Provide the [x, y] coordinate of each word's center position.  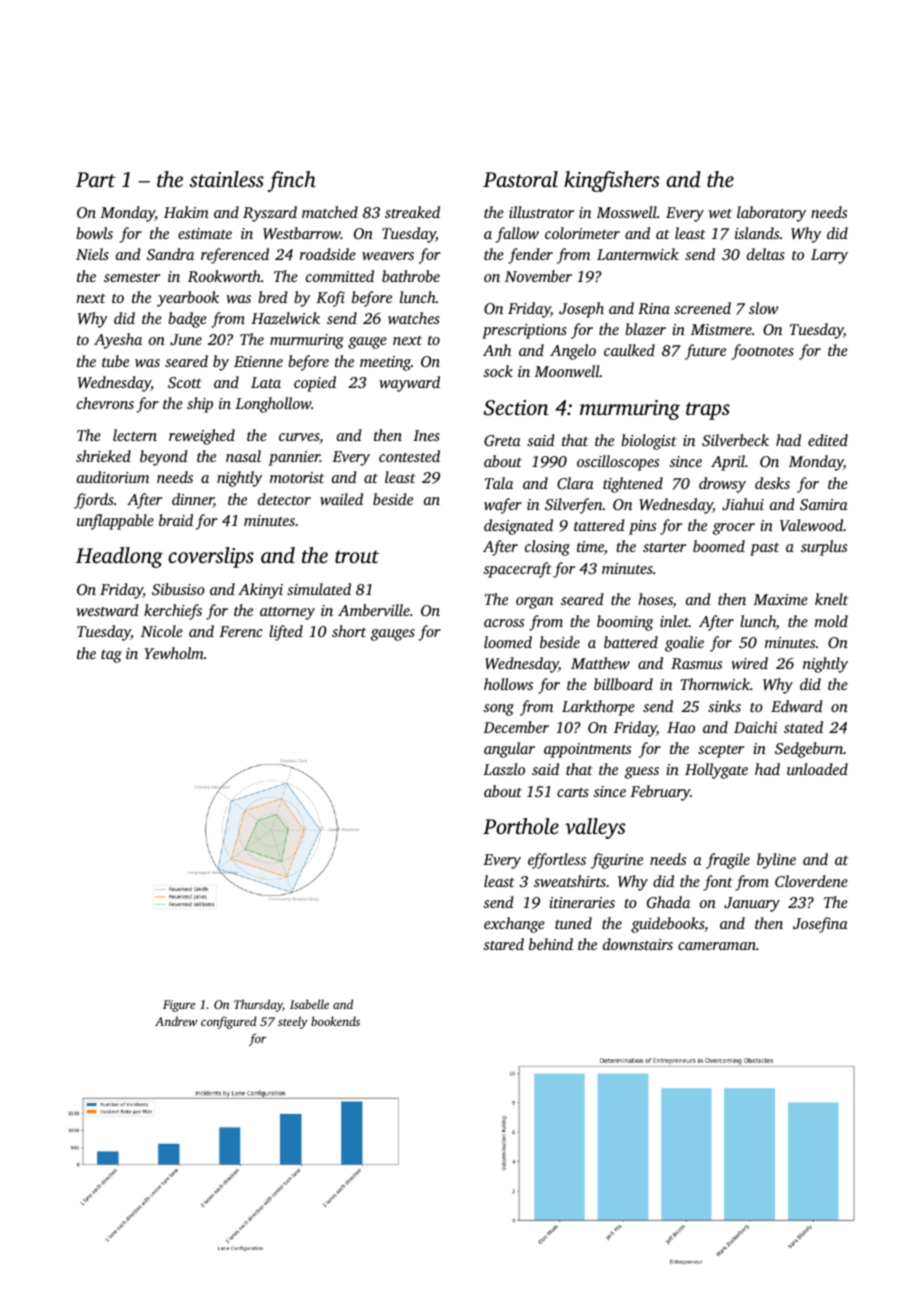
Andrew [176, 1021]
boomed [719, 546]
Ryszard [270, 214]
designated [518, 527]
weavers [388, 256]
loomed [508, 642]
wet [720, 213]
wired [749, 663]
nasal [243, 456]
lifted [286, 633]
